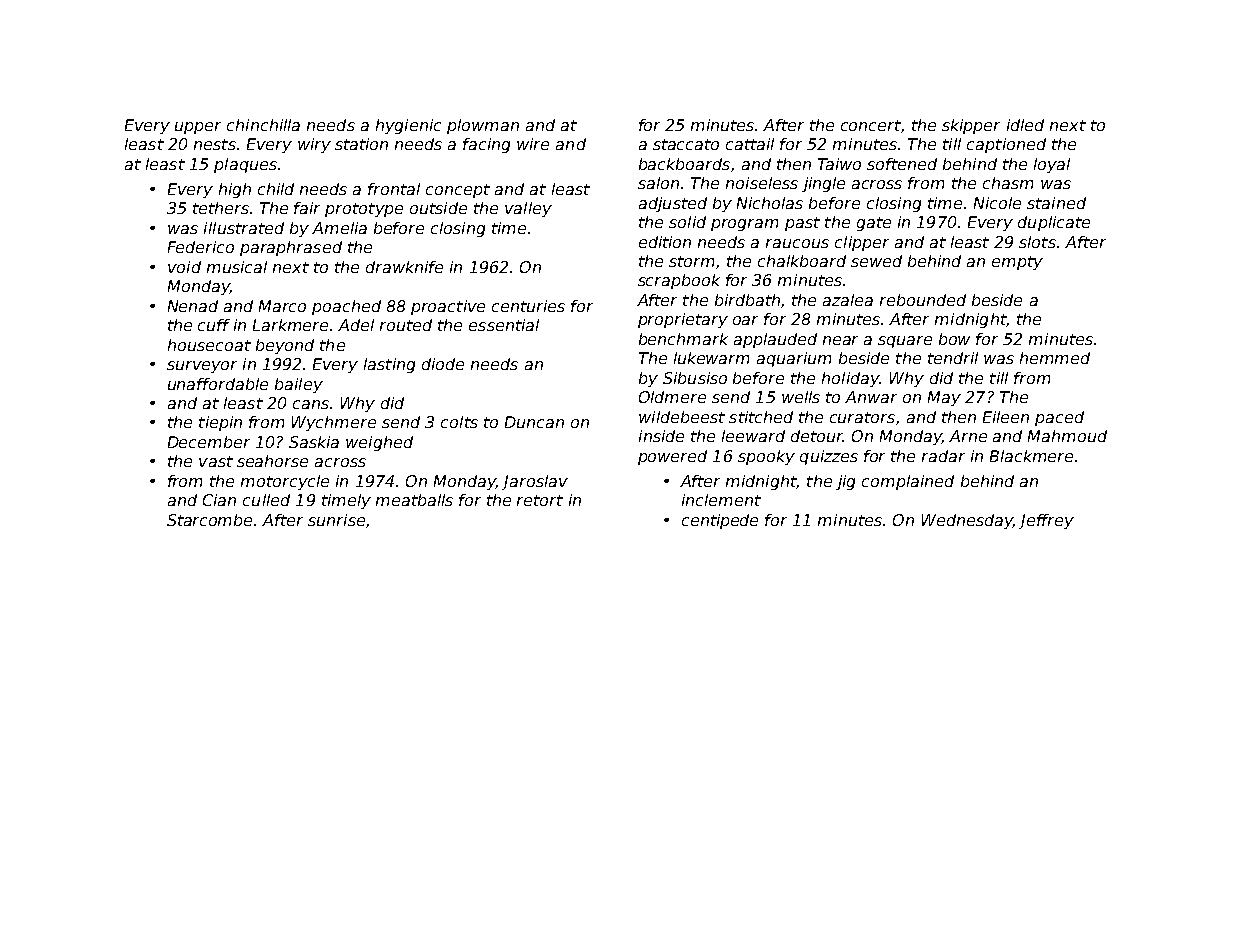 The width and height of the page is (1233, 952). I want to click on sunrise, so click(336, 520).
